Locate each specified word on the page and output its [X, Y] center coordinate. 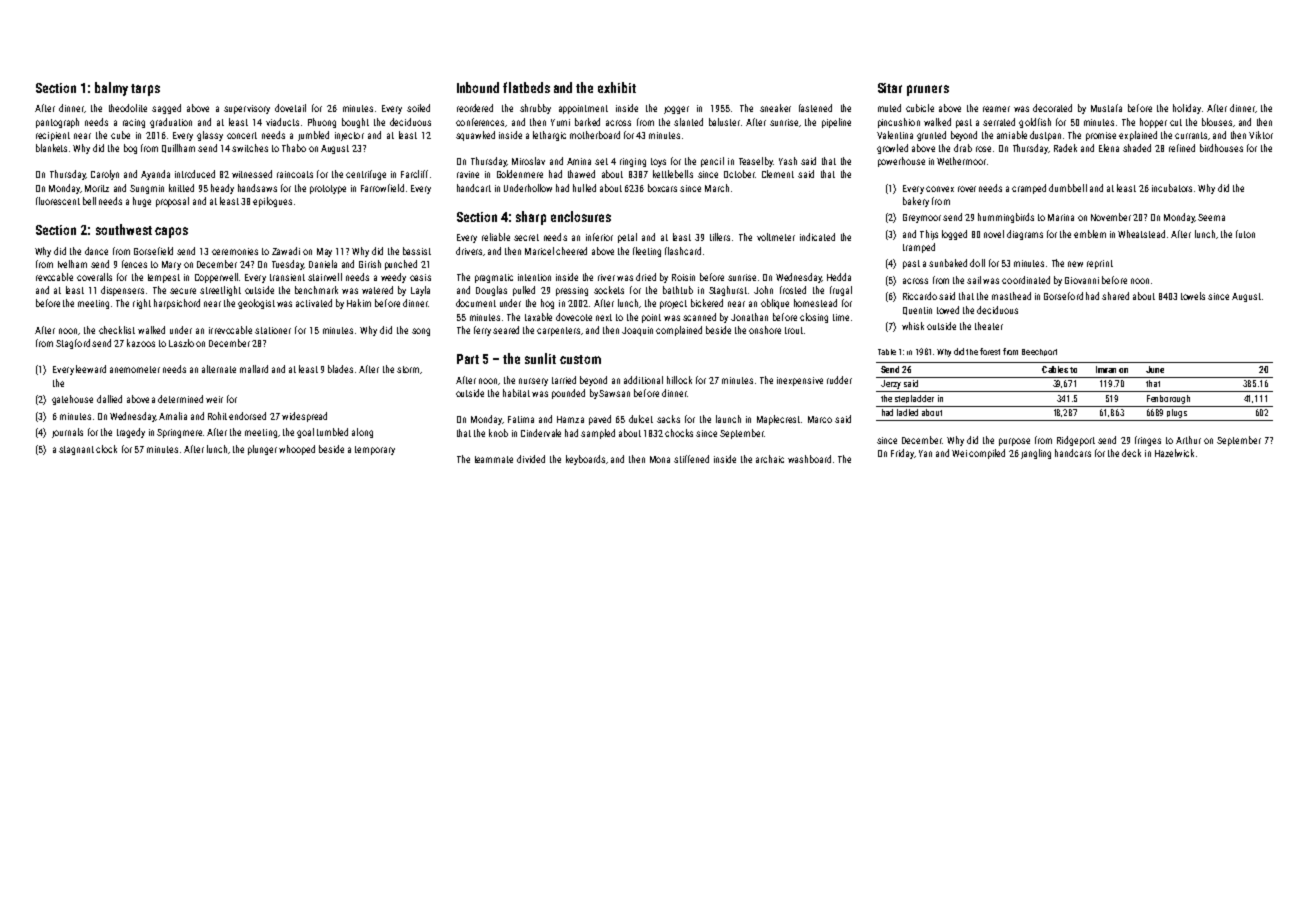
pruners [928, 90]
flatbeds [526, 87]
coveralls [94, 277]
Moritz [97, 188]
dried [646, 277]
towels [1193, 296]
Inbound [478, 87]
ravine [468, 174]
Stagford [73, 344]
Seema [1211, 217]
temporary [375, 450]
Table [887, 352]
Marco [820, 419]
